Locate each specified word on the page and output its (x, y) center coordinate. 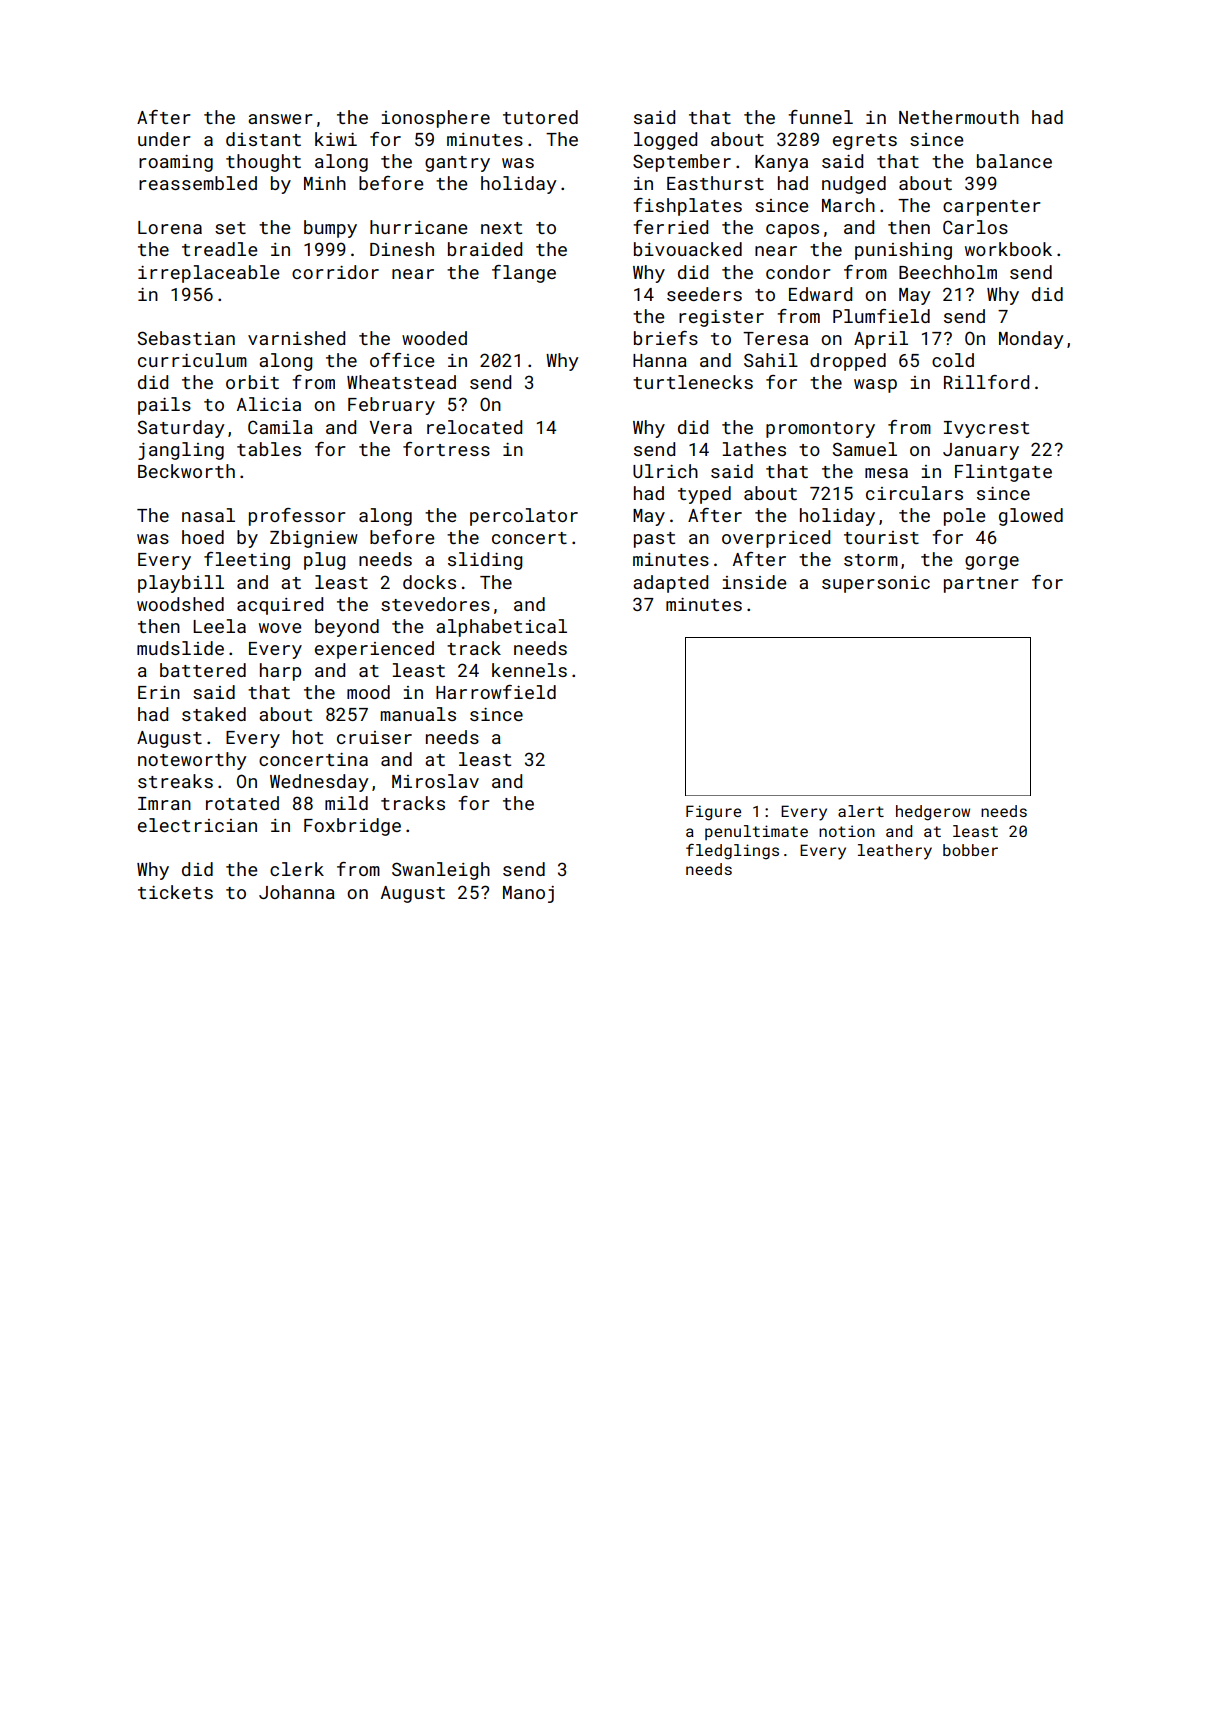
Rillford (986, 382)
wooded (434, 338)
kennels (529, 670)
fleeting (247, 561)
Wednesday (319, 783)
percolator (524, 517)
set (230, 228)
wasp (875, 386)
